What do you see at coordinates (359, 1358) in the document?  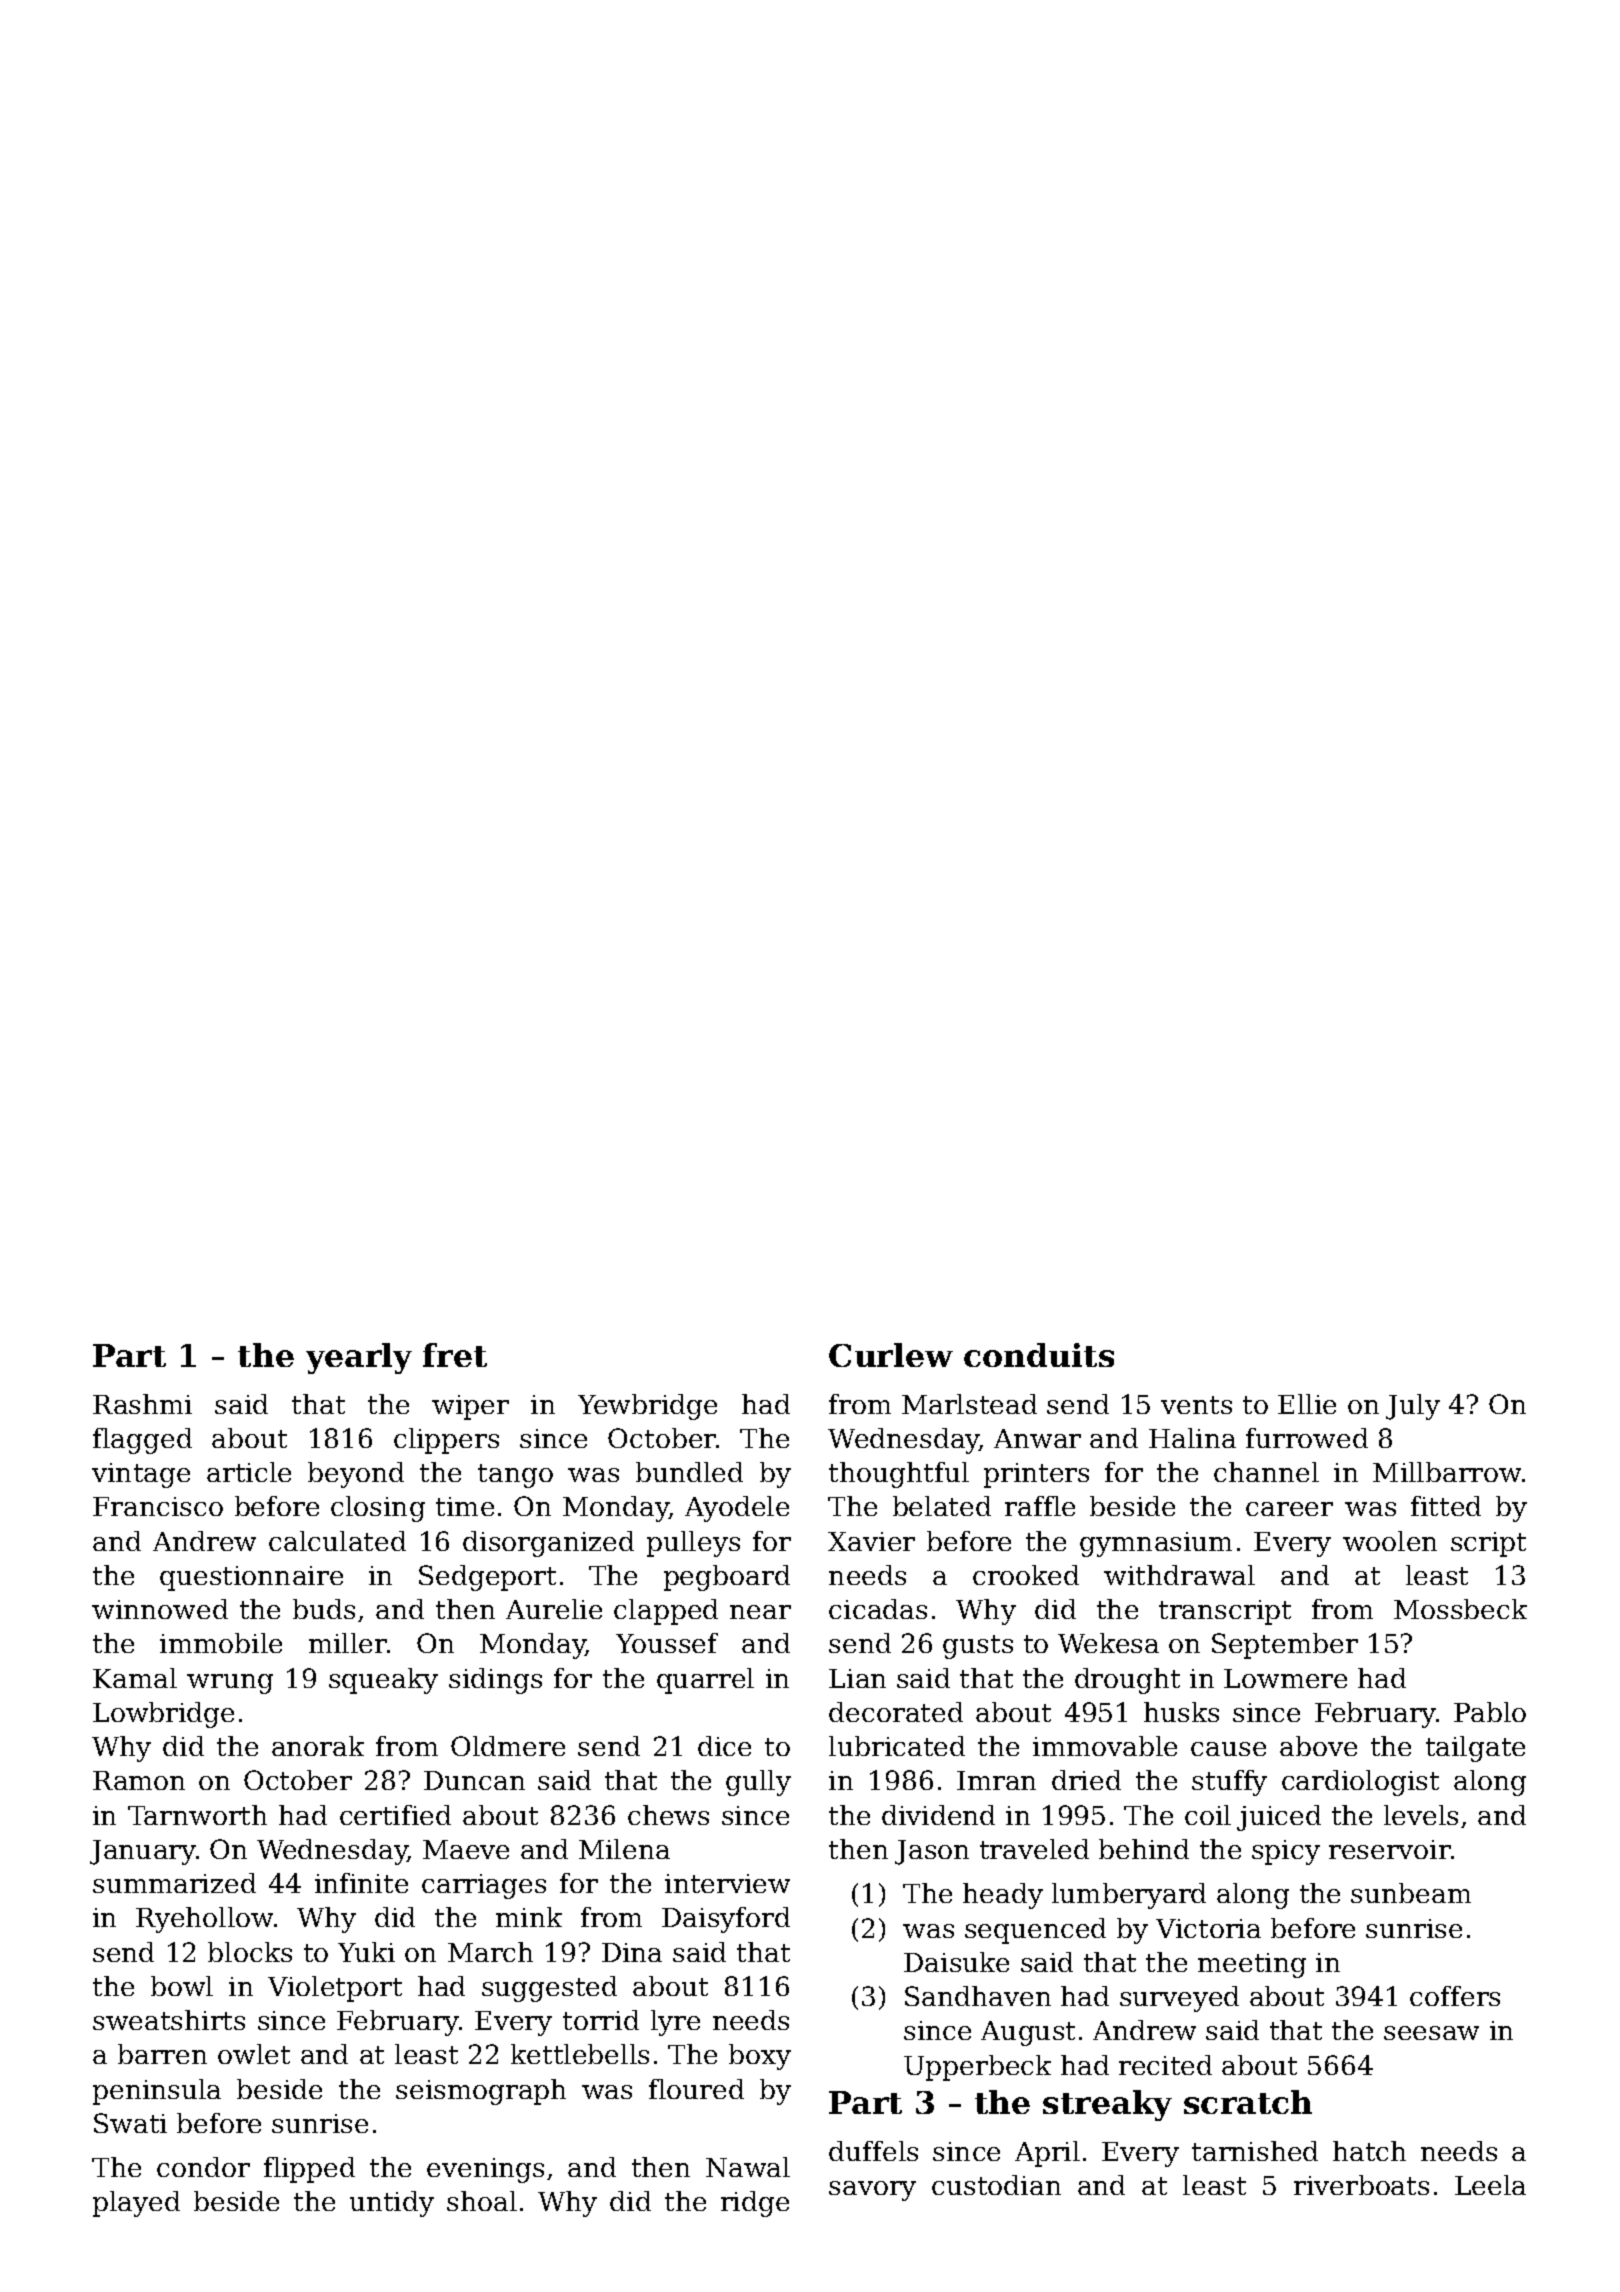 I see `yearly` at bounding box center [359, 1358].
